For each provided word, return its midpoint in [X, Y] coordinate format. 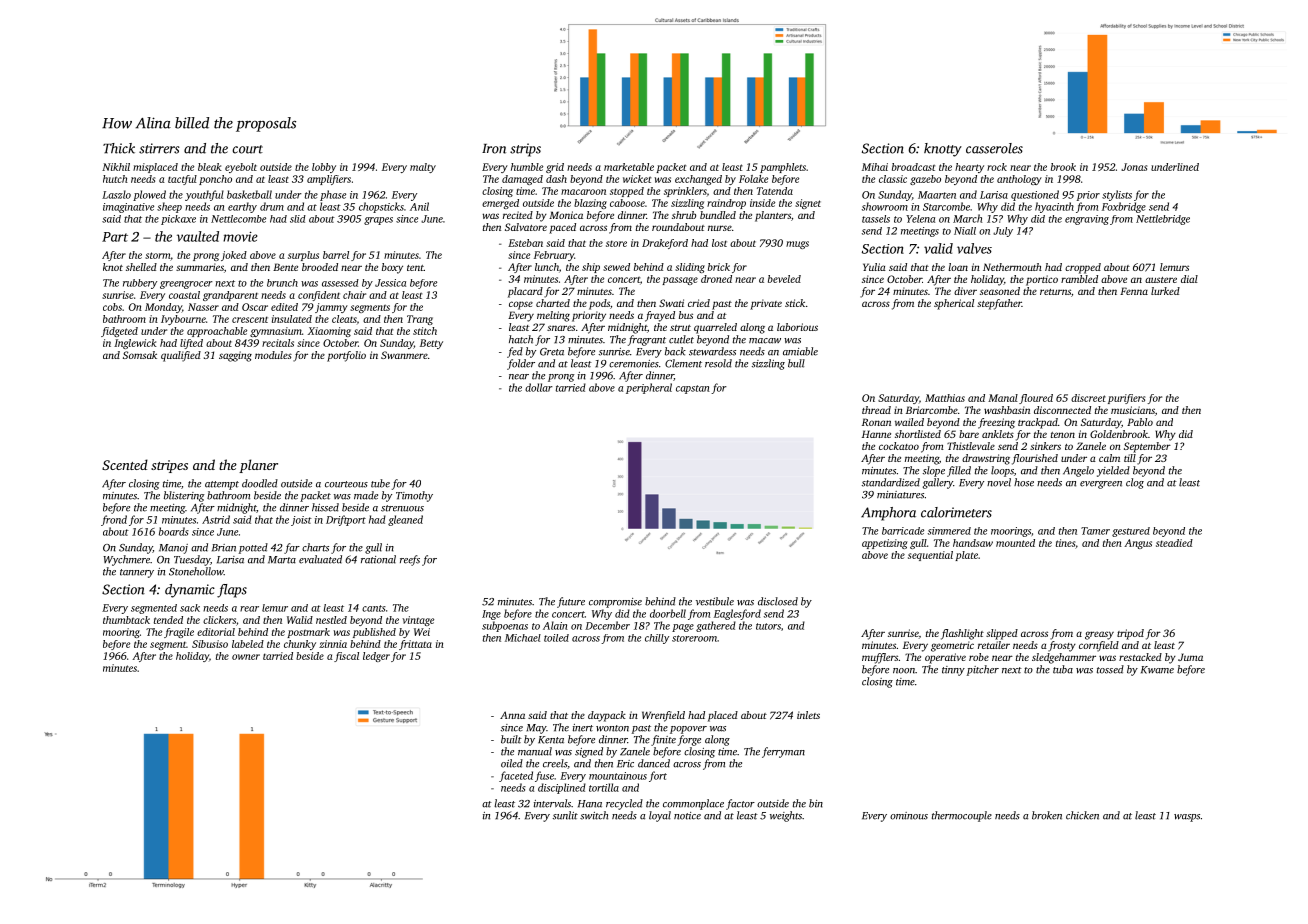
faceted [516, 776]
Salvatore [526, 227]
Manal [1003, 398]
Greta [552, 352]
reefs [410, 560]
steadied [1174, 543]
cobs [112, 307]
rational [378, 559]
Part [115, 237]
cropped [1083, 268]
